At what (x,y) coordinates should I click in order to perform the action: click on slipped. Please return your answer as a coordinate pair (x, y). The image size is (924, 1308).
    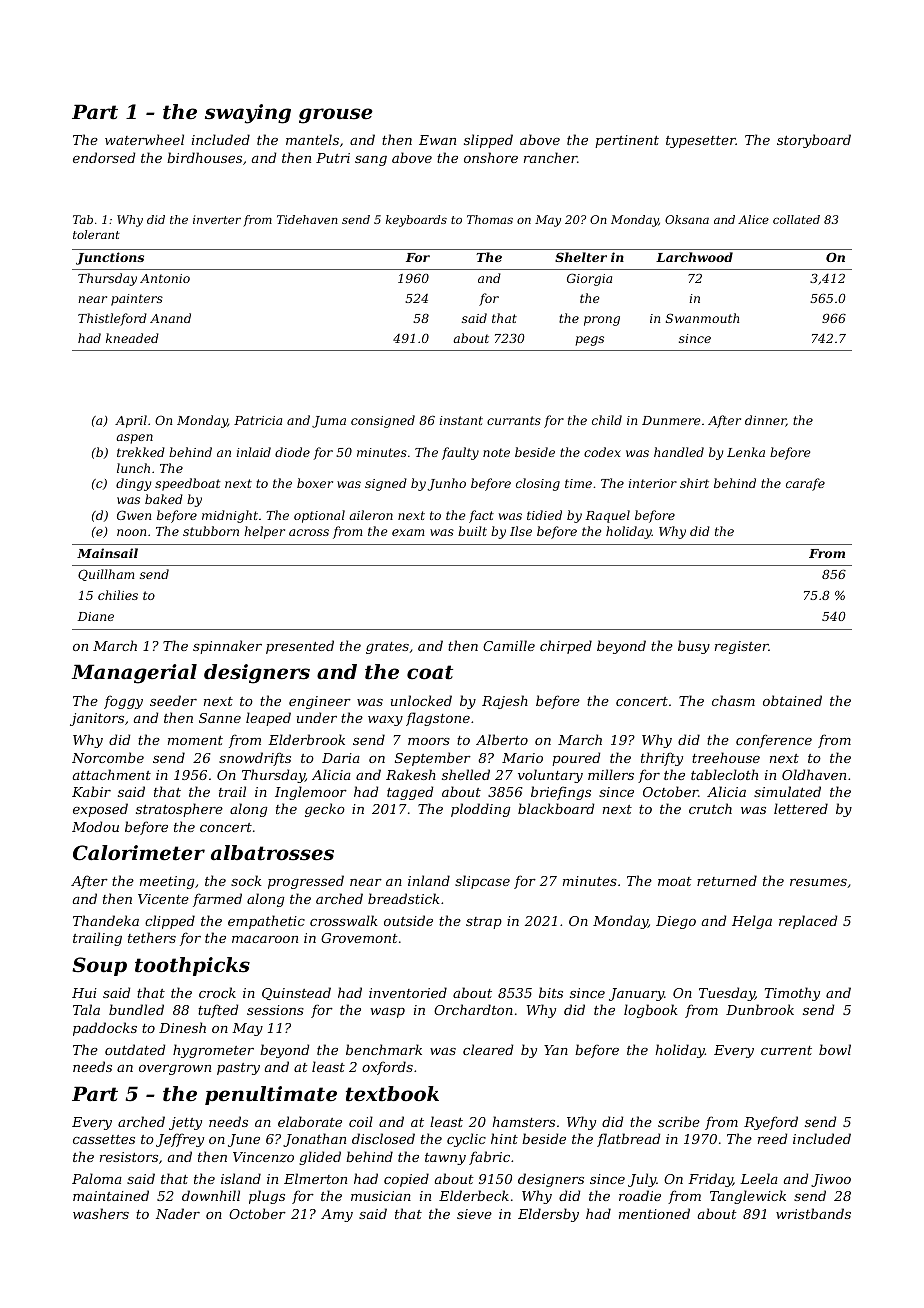
    Looking at the image, I should click on (488, 141).
